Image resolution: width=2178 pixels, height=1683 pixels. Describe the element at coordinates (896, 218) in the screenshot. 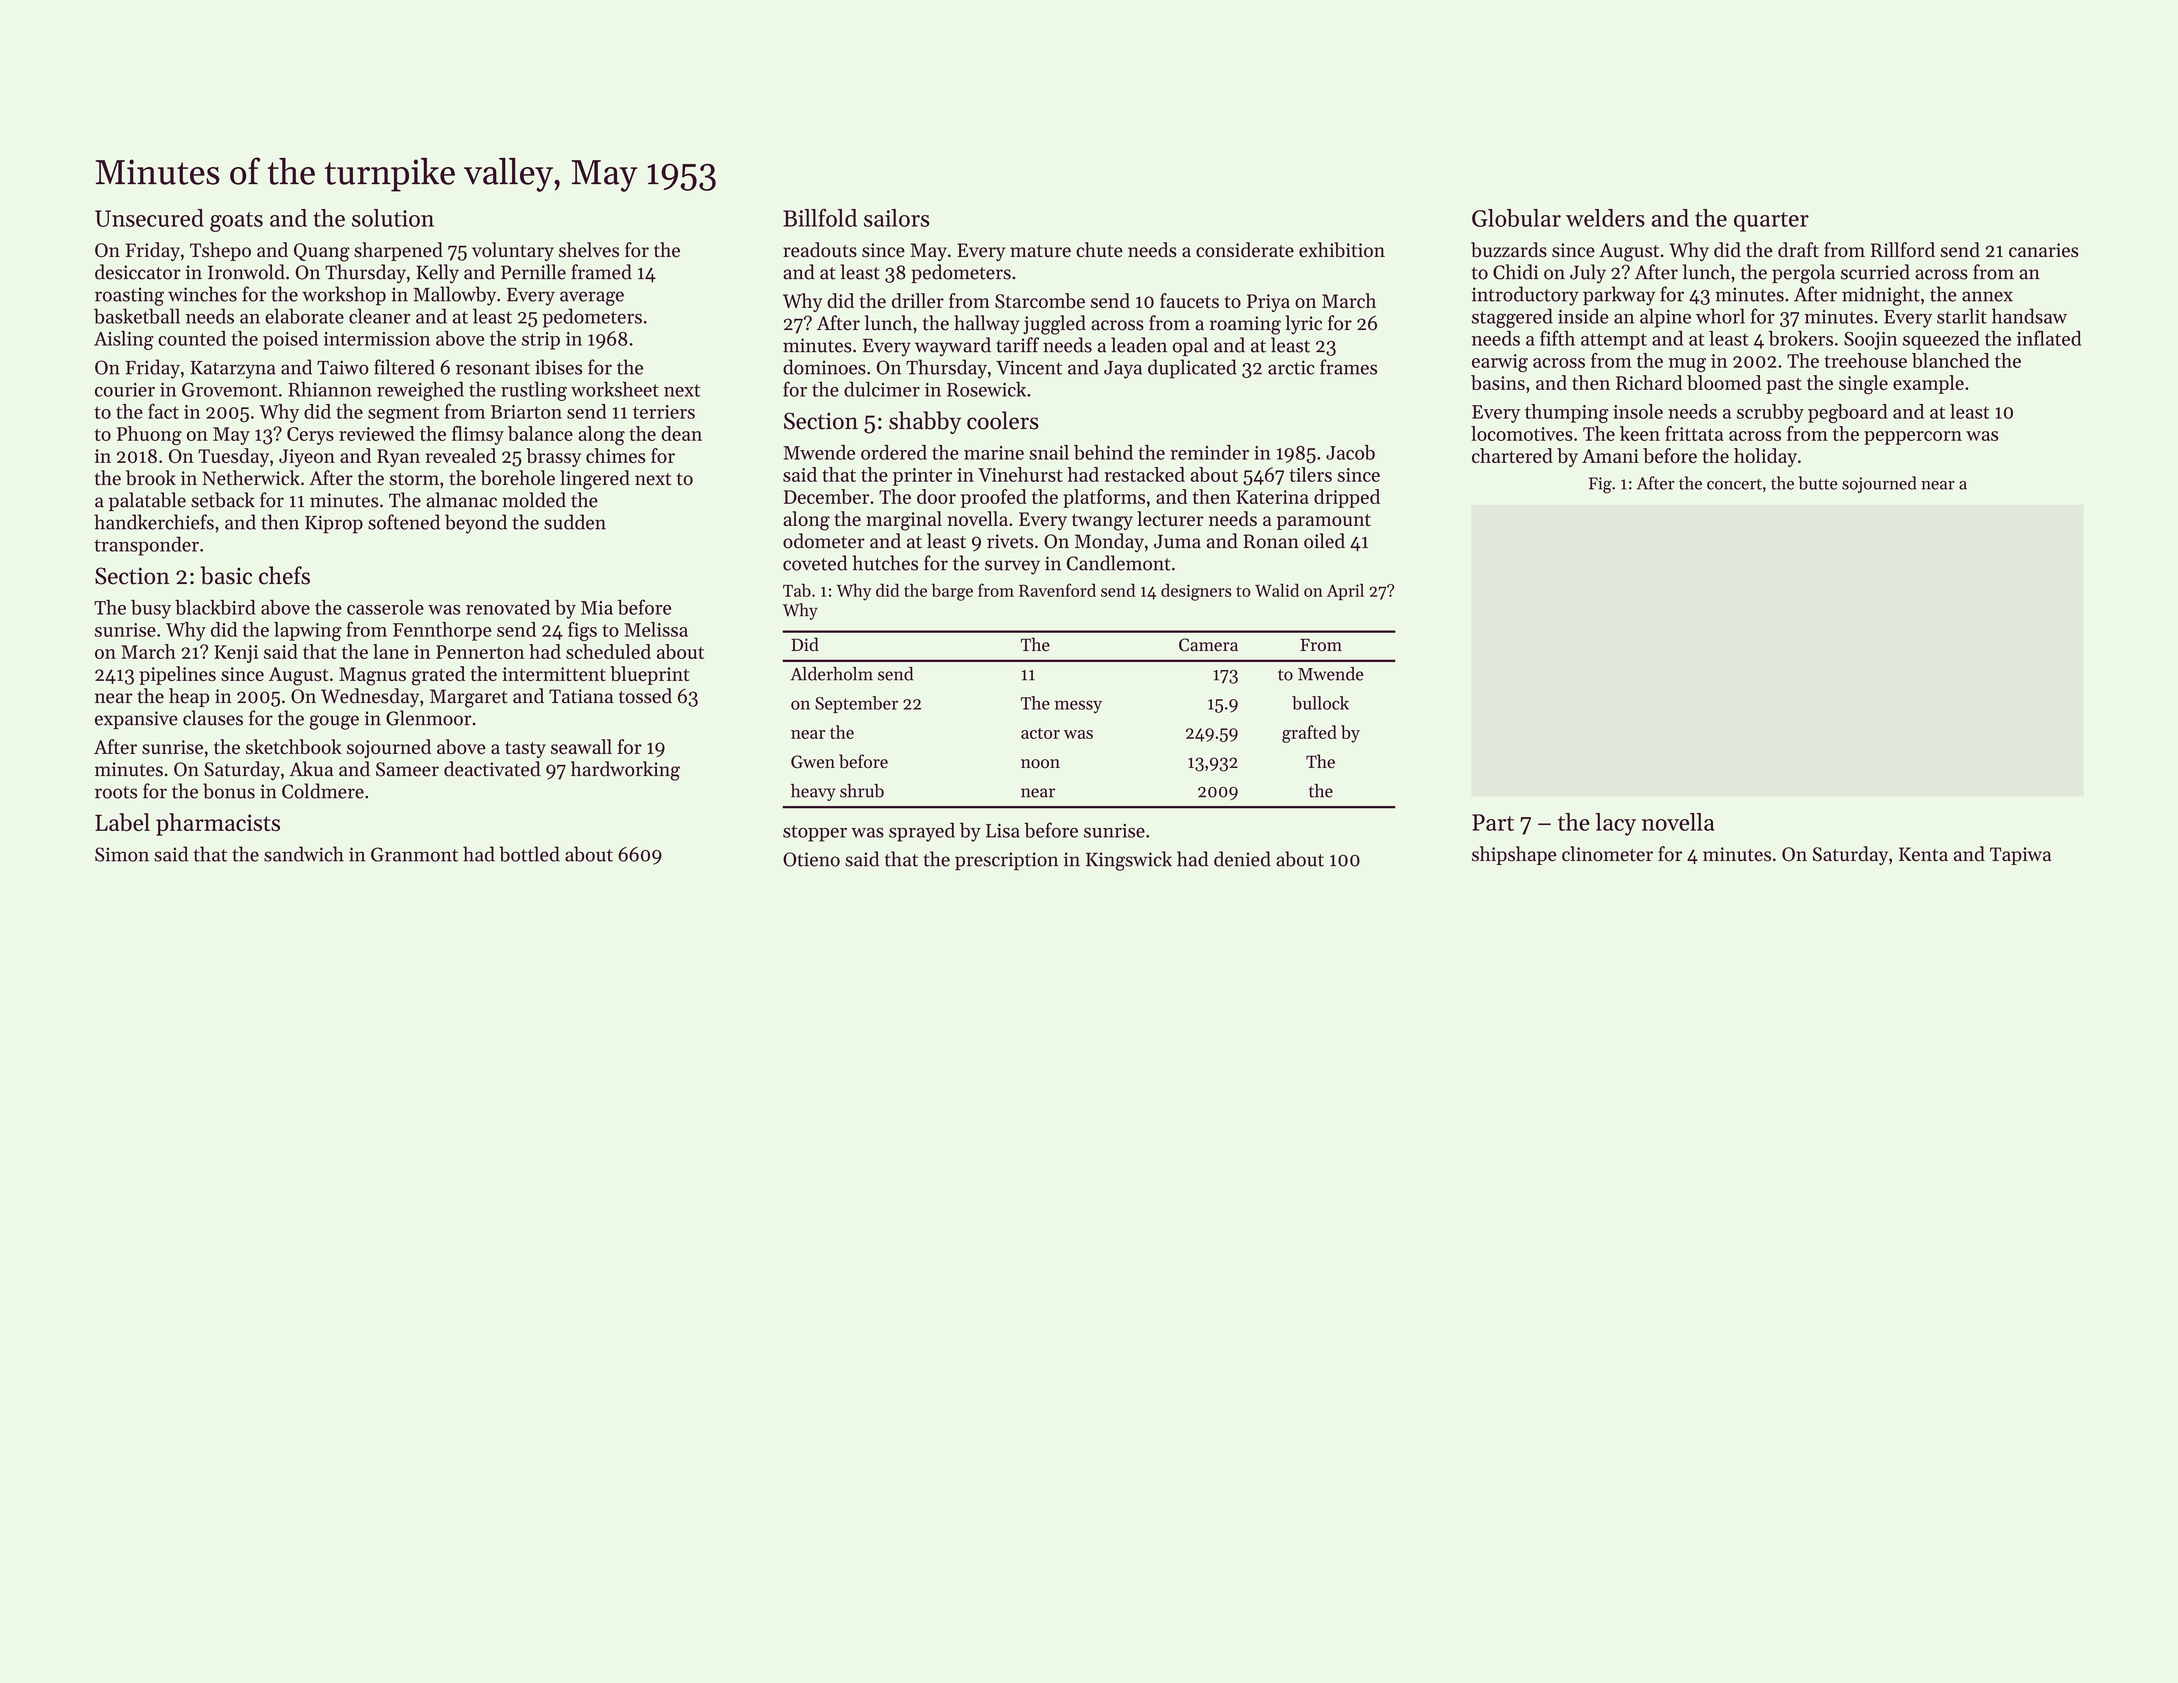

I see `sailors` at that location.
